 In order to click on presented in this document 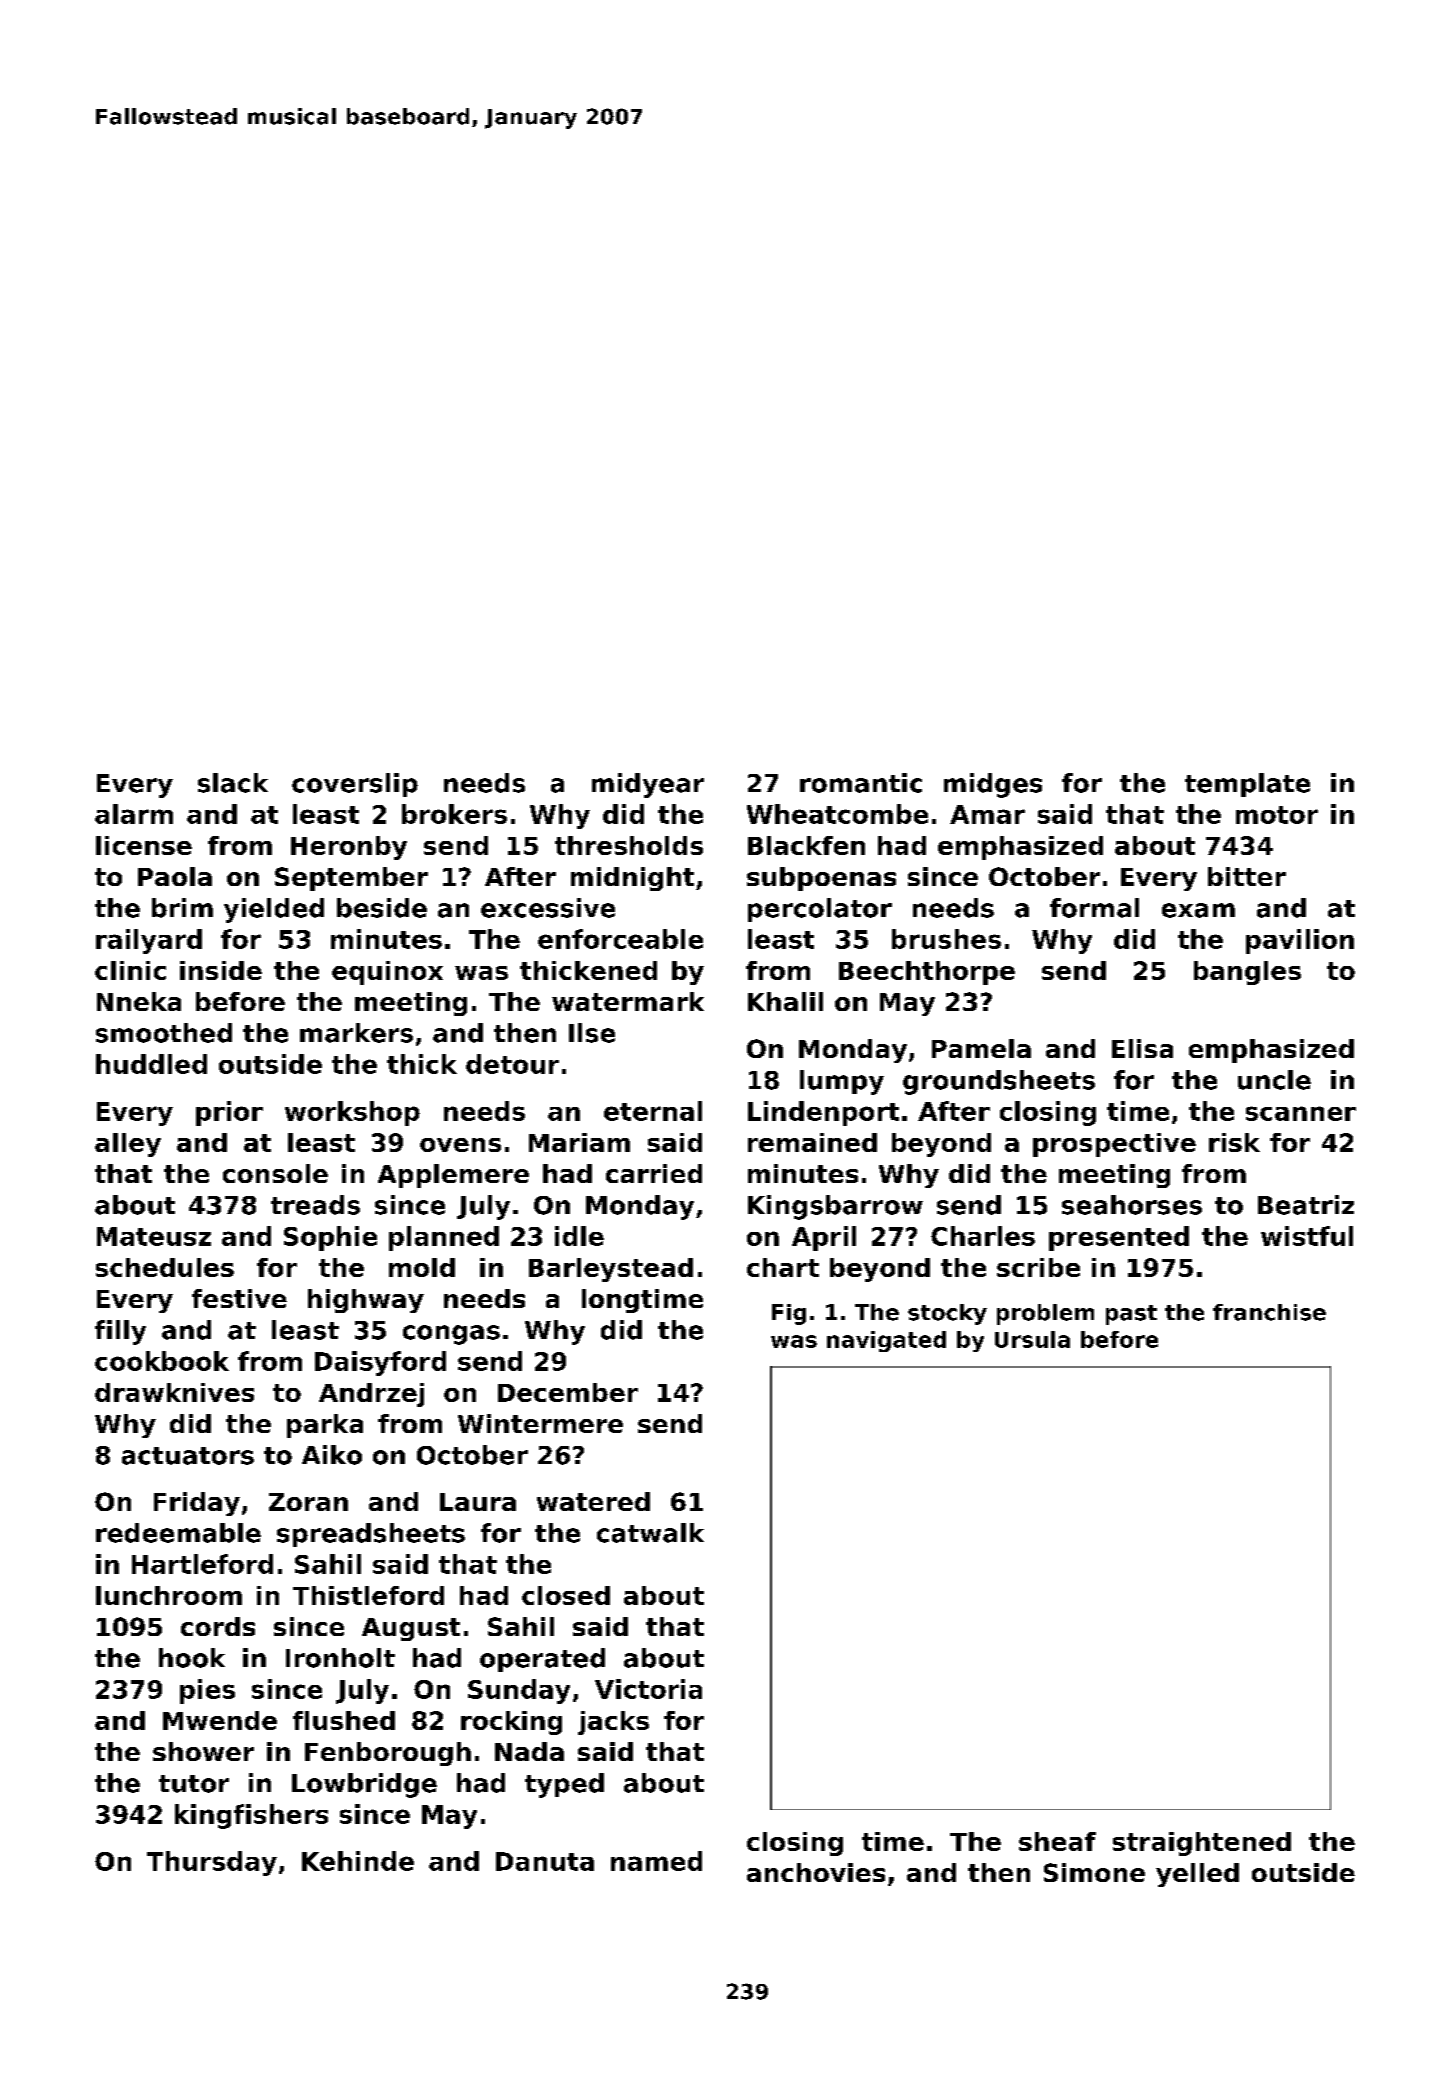, I will do `click(1119, 1238)`.
